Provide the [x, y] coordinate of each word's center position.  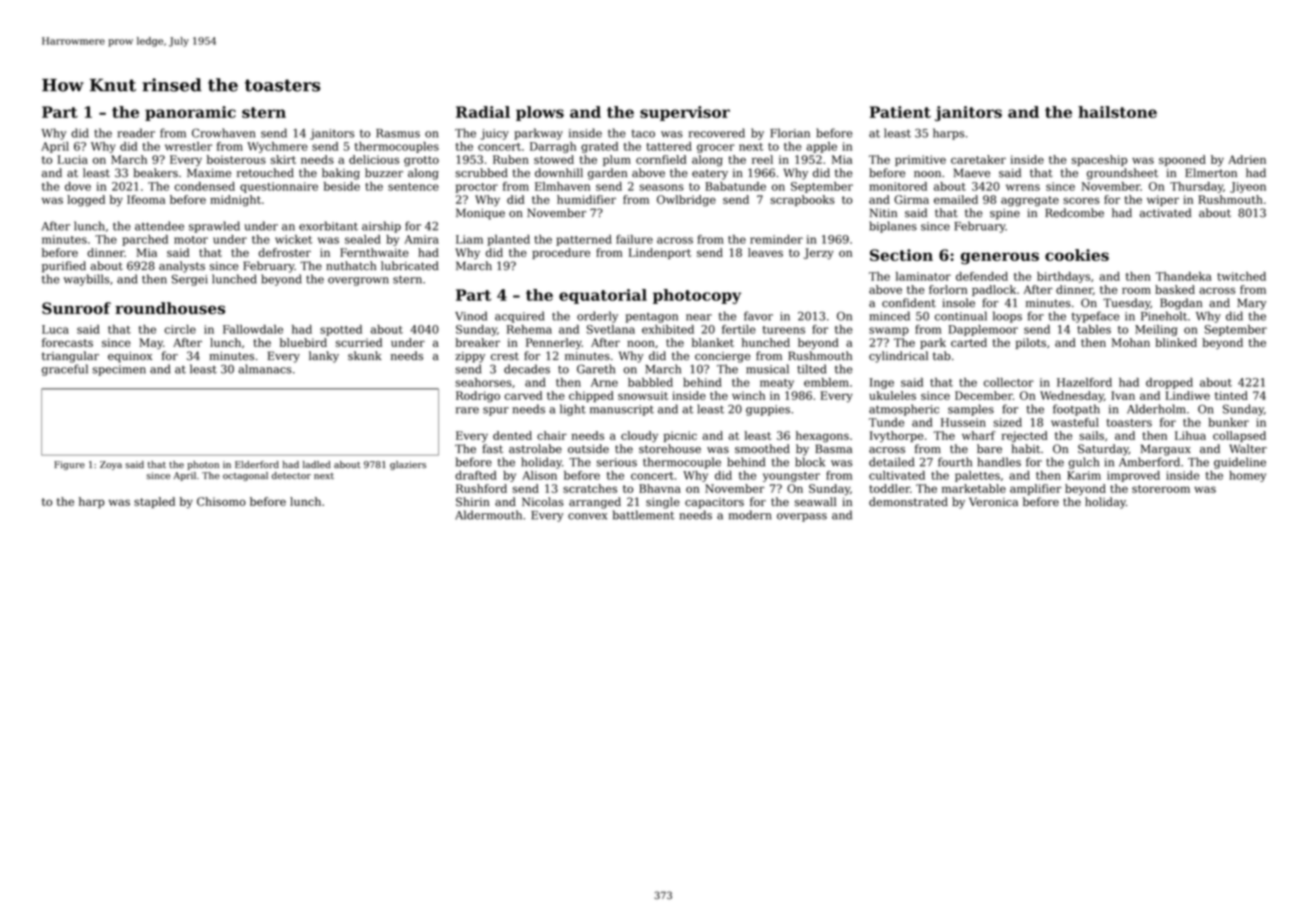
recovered [717, 133]
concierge [723, 357]
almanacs [265, 369]
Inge [882, 383]
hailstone [1117, 112]
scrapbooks [802, 200]
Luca [55, 329]
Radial [483, 112]
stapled [154, 502]
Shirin [473, 502]
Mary [1251, 304]
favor [758, 316]
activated [1165, 213]
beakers [155, 173]
